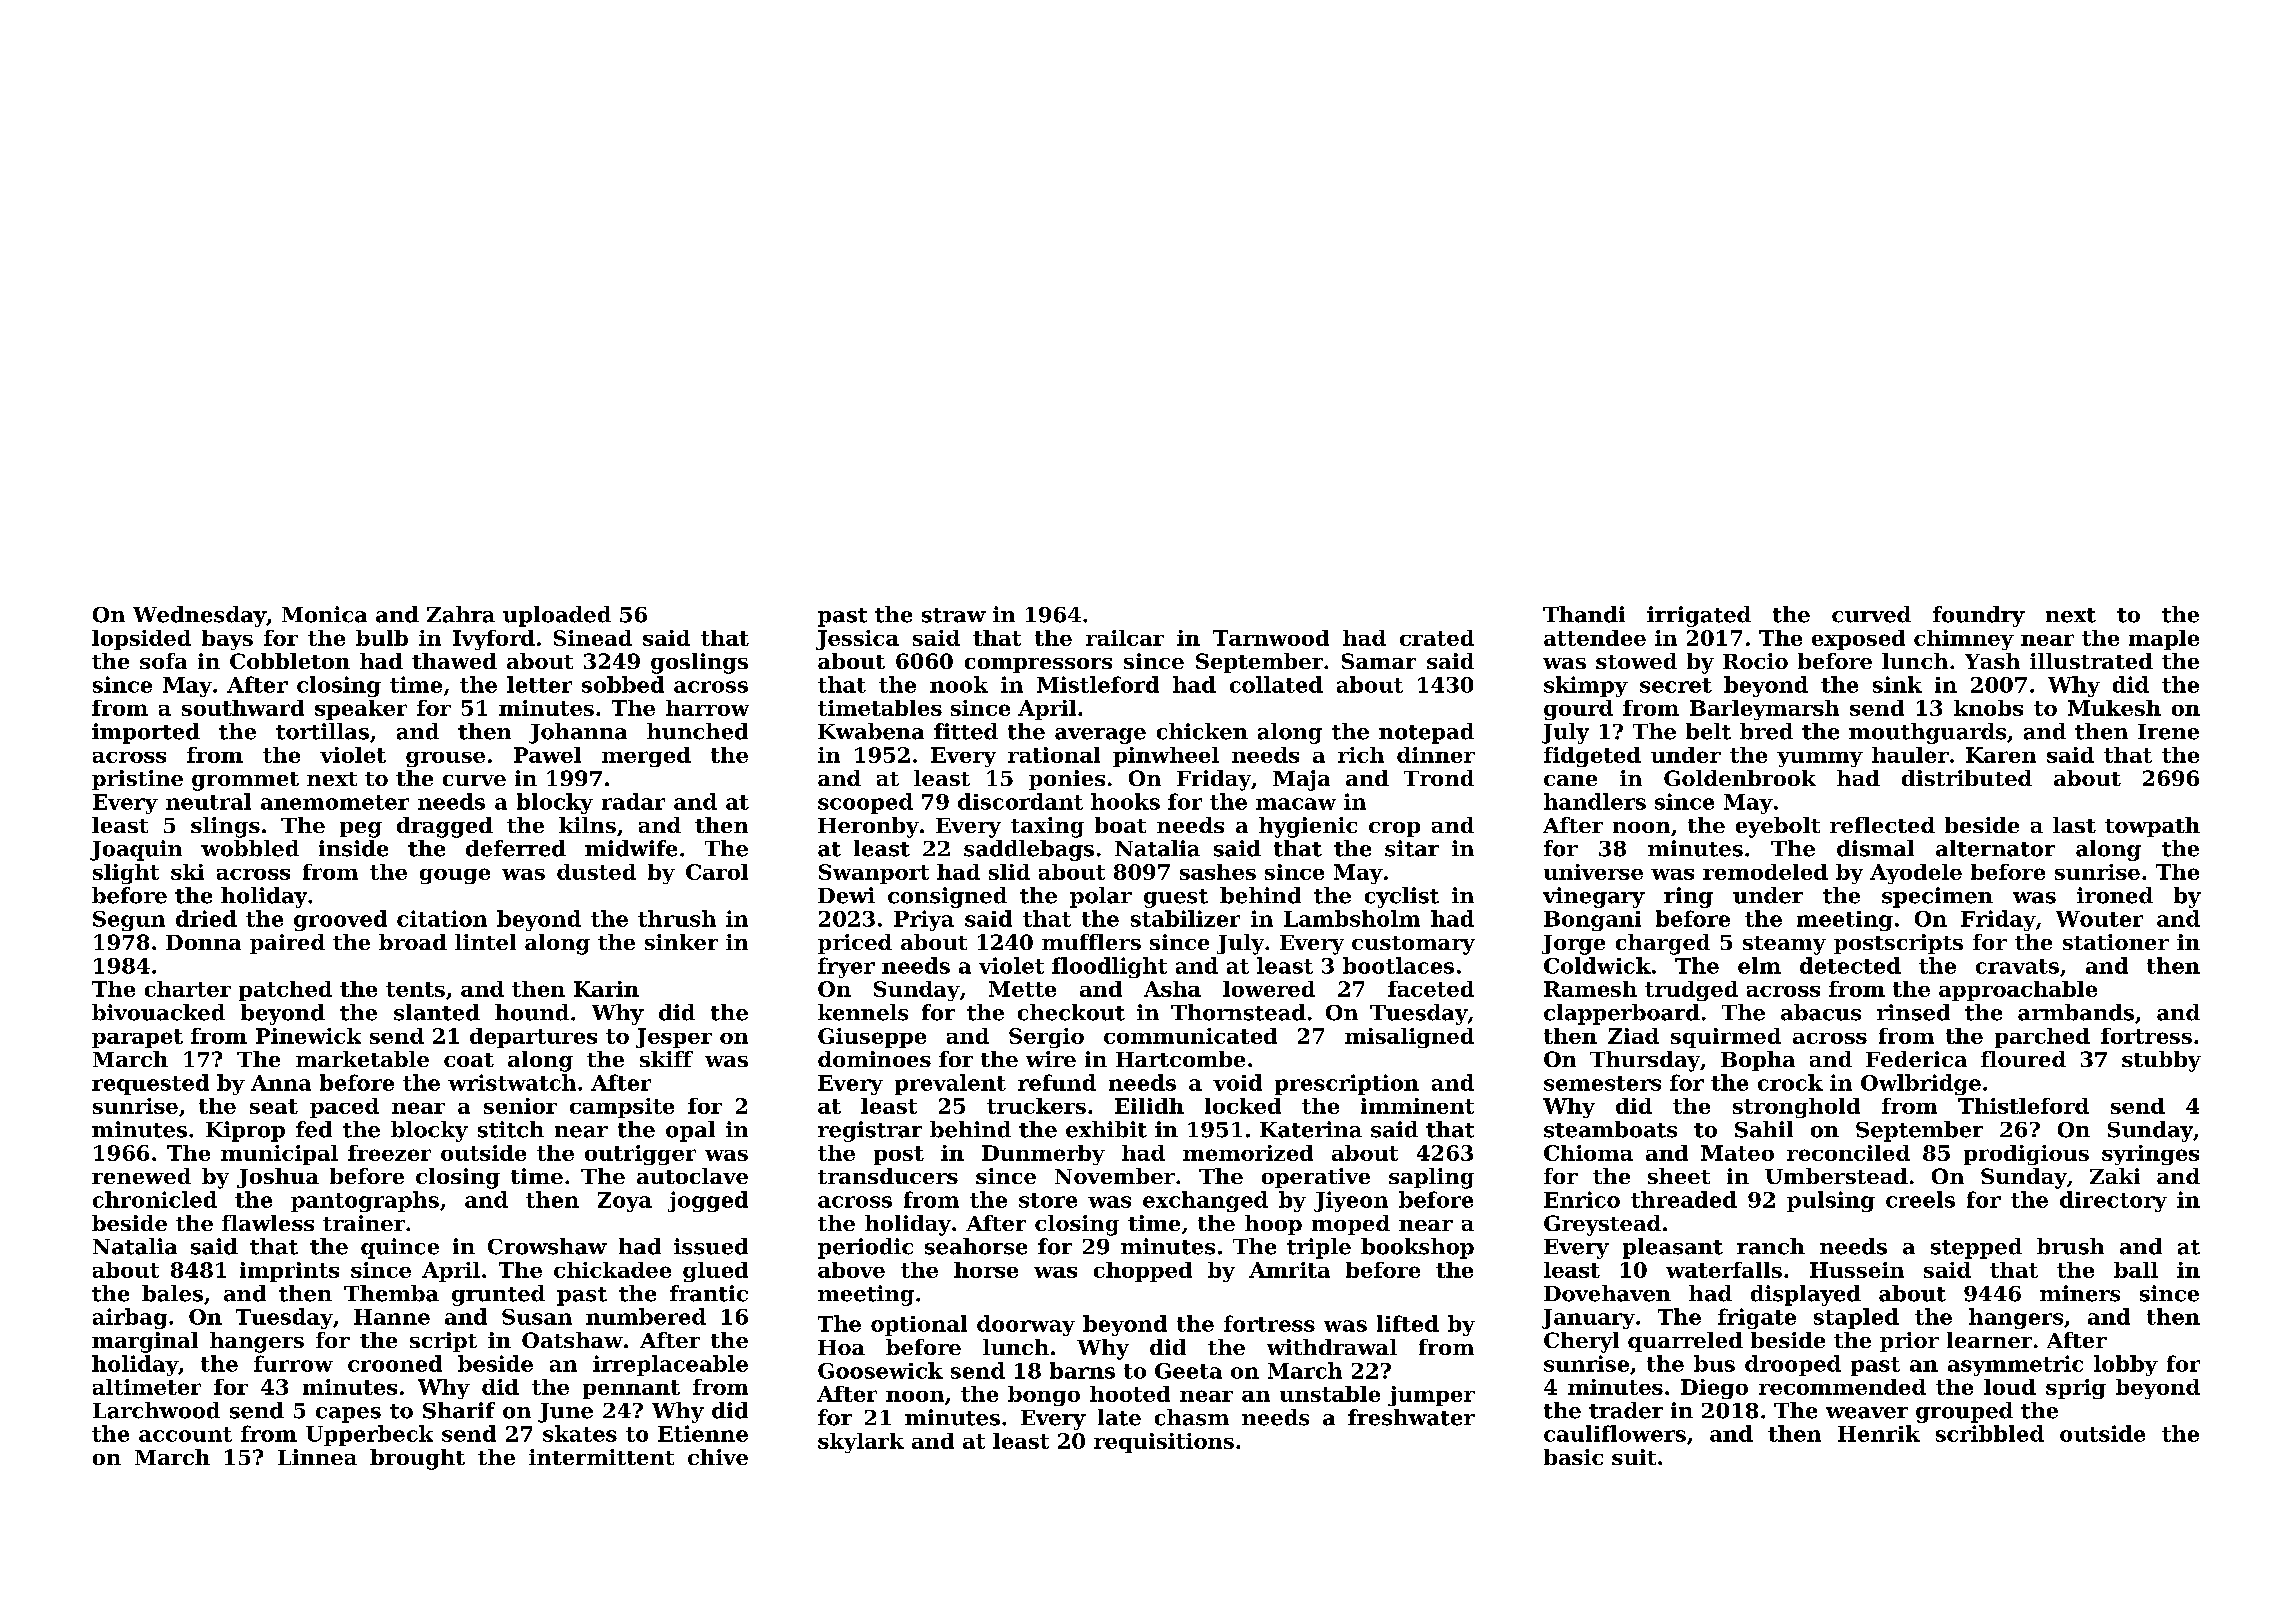  I want to click on gourd, so click(1578, 710).
